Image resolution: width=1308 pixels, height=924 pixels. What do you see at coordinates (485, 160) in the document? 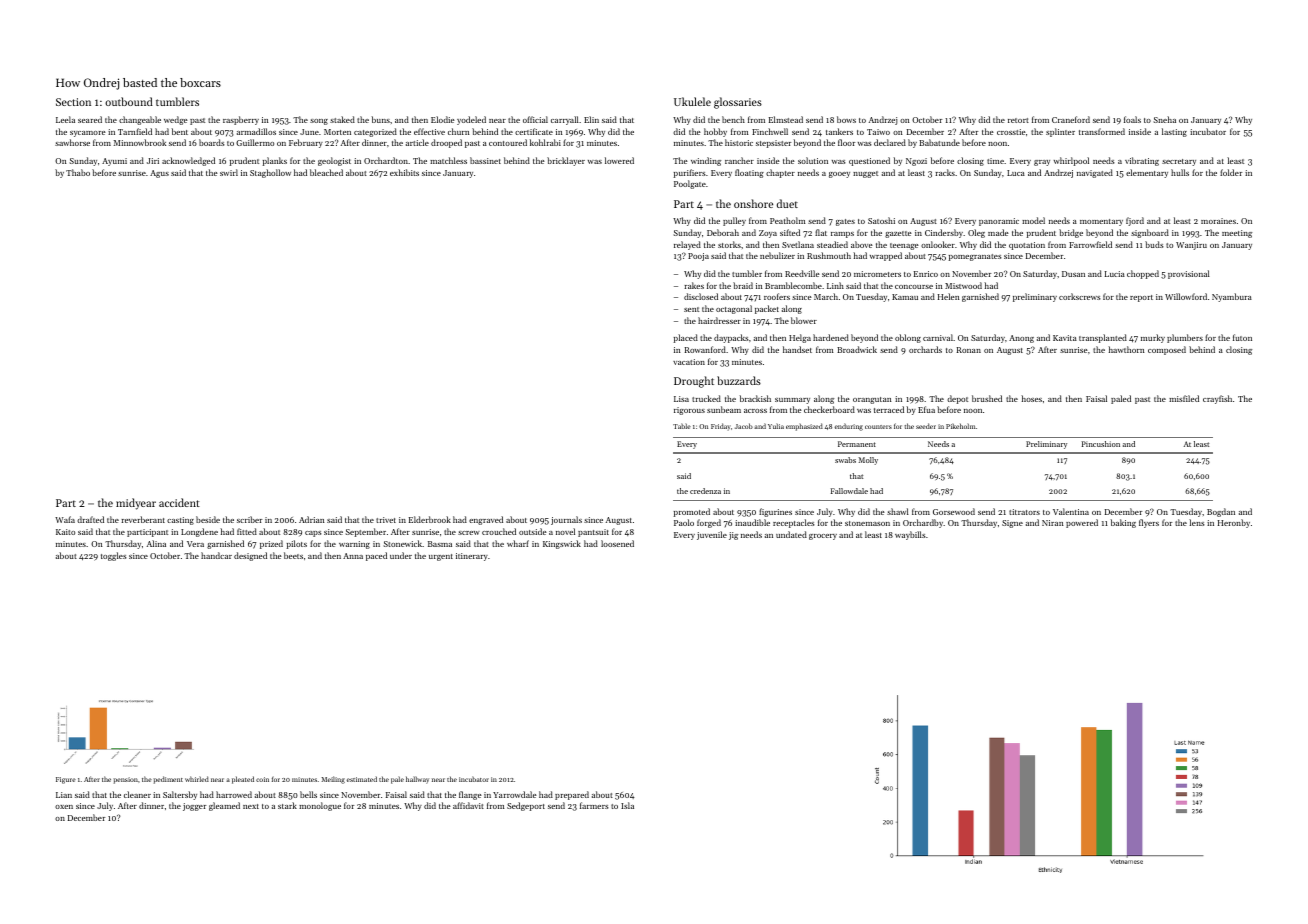
I see `bassinet` at bounding box center [485, 160].
